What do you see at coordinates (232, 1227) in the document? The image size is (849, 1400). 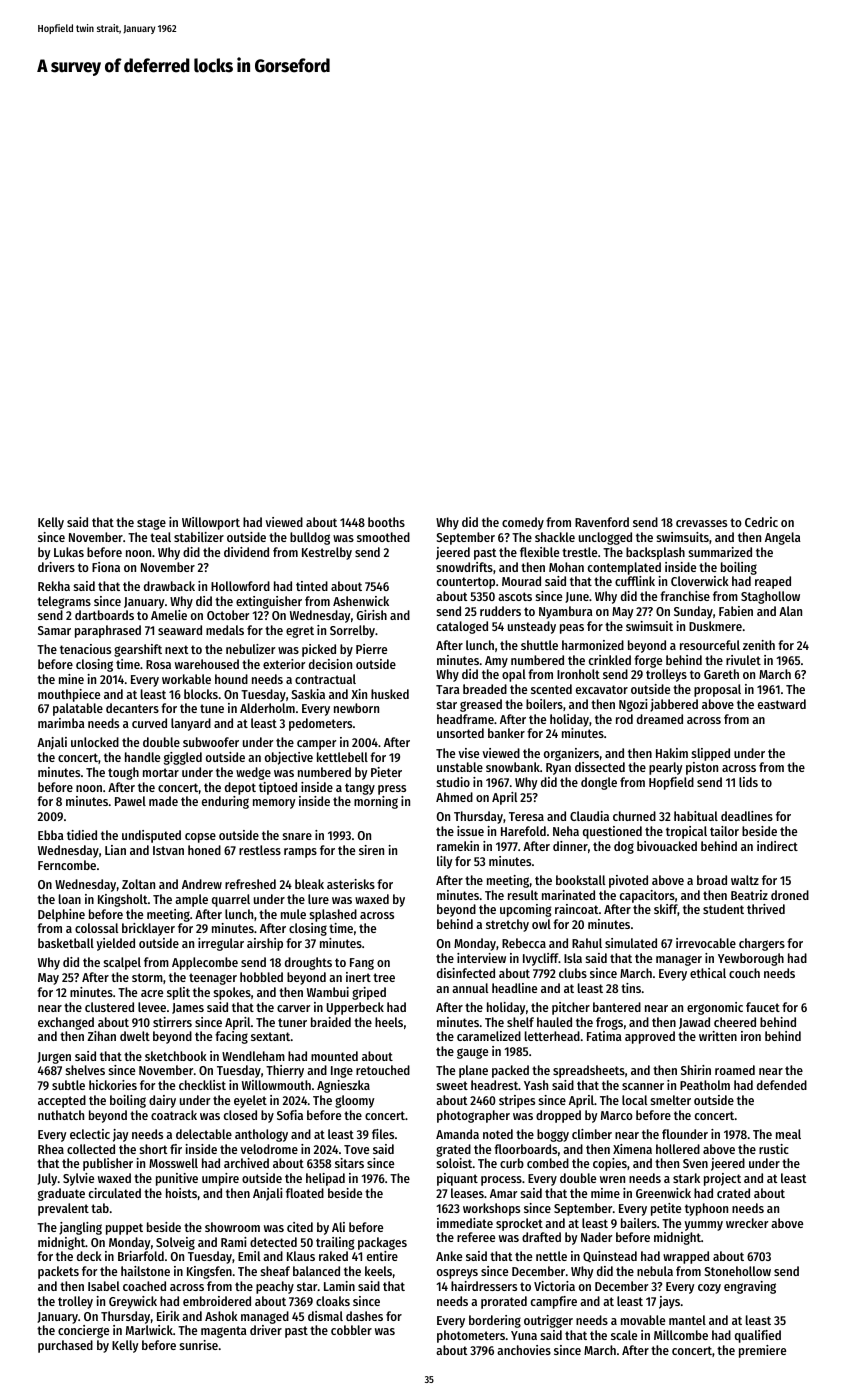 I see `showroom` at bounding box center [232, 1227].
